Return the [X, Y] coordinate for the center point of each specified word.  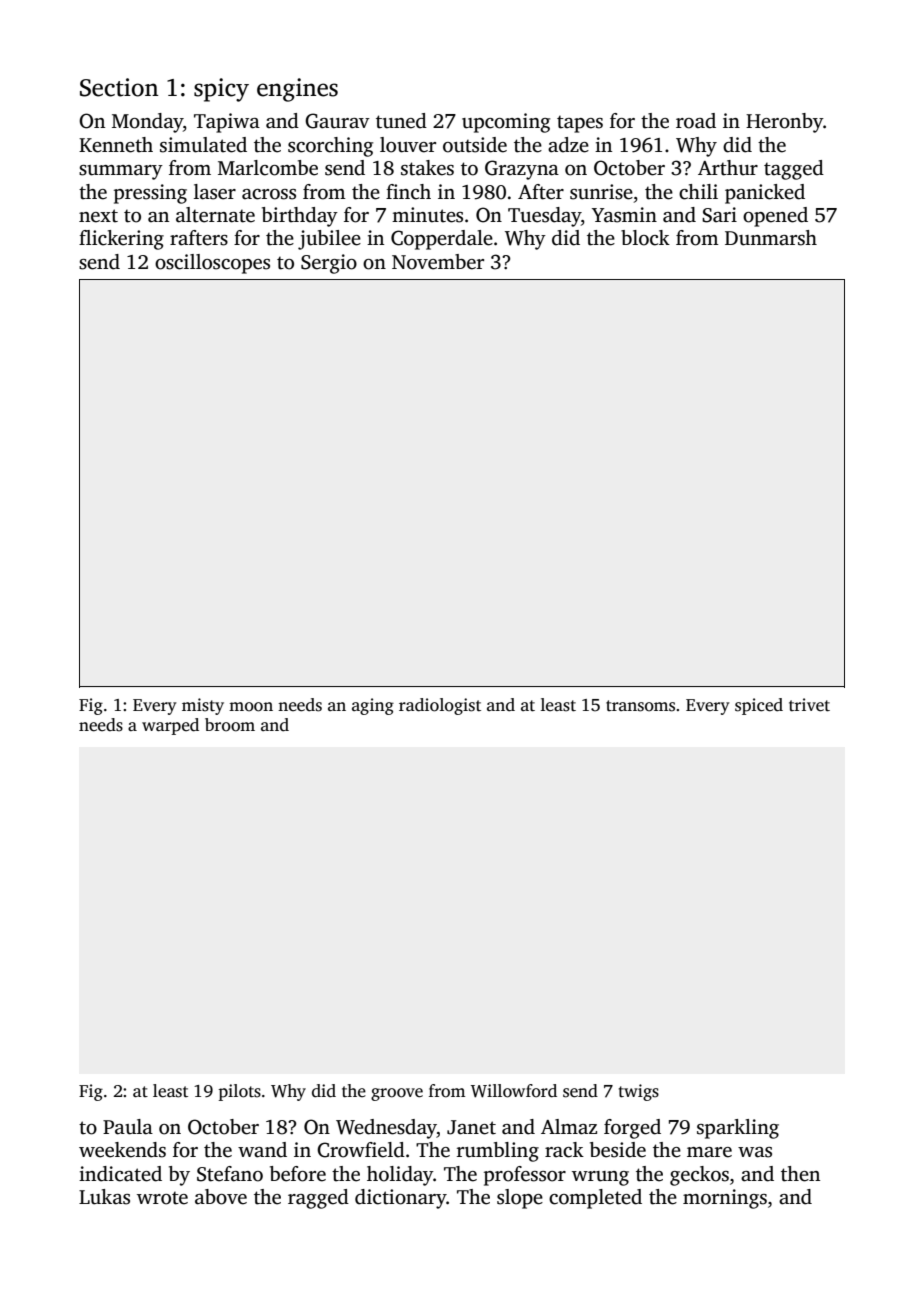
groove [397, 1094]
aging [373, 706]
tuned [401, 121]
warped [170, 726]
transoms [640, 706]
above [221, 1197]
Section [119, 87]
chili [698, 192]
